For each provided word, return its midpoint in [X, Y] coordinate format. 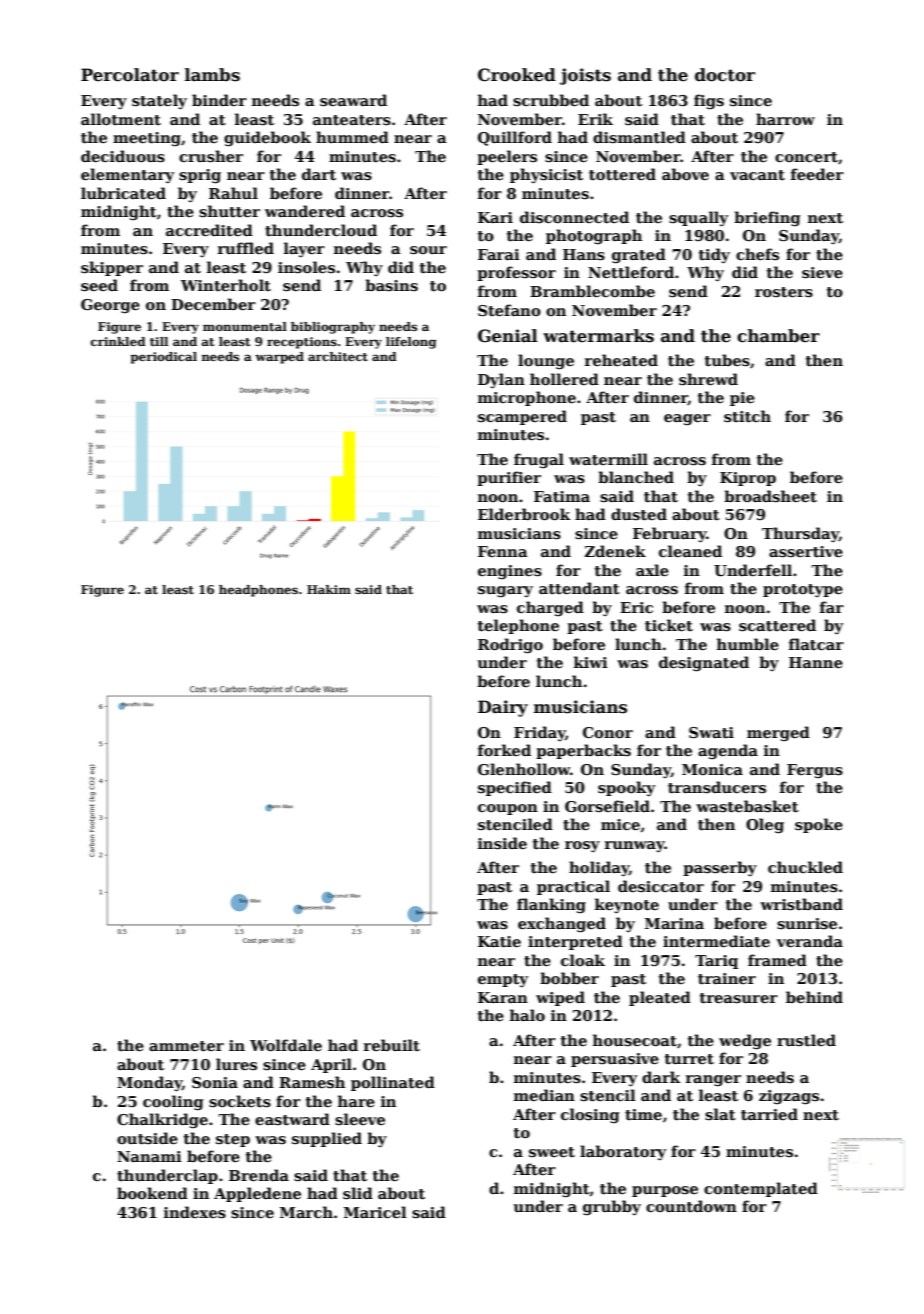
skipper [112, 268]
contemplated [761, 1189]
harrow [785, 119]
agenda [728, 752]
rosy [582, 846]
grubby [612, 1208]
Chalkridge [162, 1121]
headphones [258, 591]
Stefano [509, 310]
